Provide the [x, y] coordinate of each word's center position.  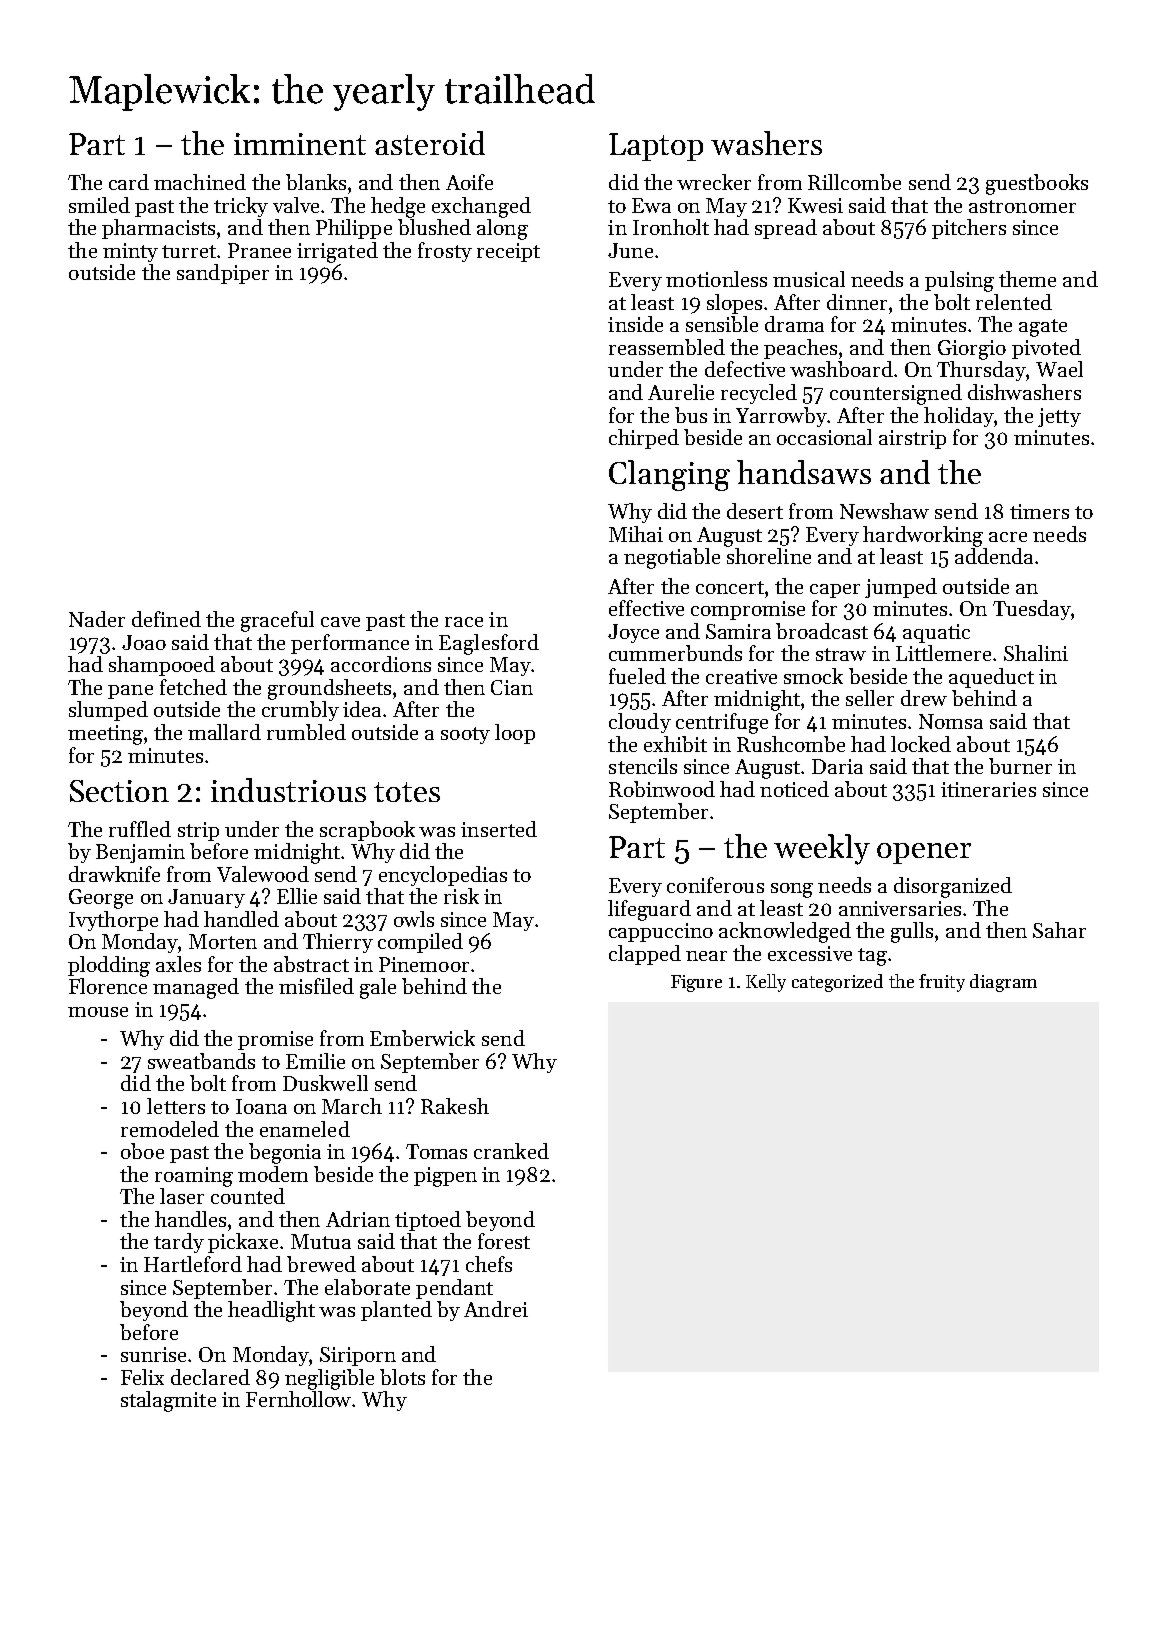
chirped [644, 439]
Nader [97, 619]
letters [176, 1106]
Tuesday [1032, 610]
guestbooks [1037, 184]
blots [402, 1377]
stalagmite [168, 1401]
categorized [837, 983]
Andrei [496, 1309]
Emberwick [422, 1038]
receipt [508, 252]
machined [200, 182]
